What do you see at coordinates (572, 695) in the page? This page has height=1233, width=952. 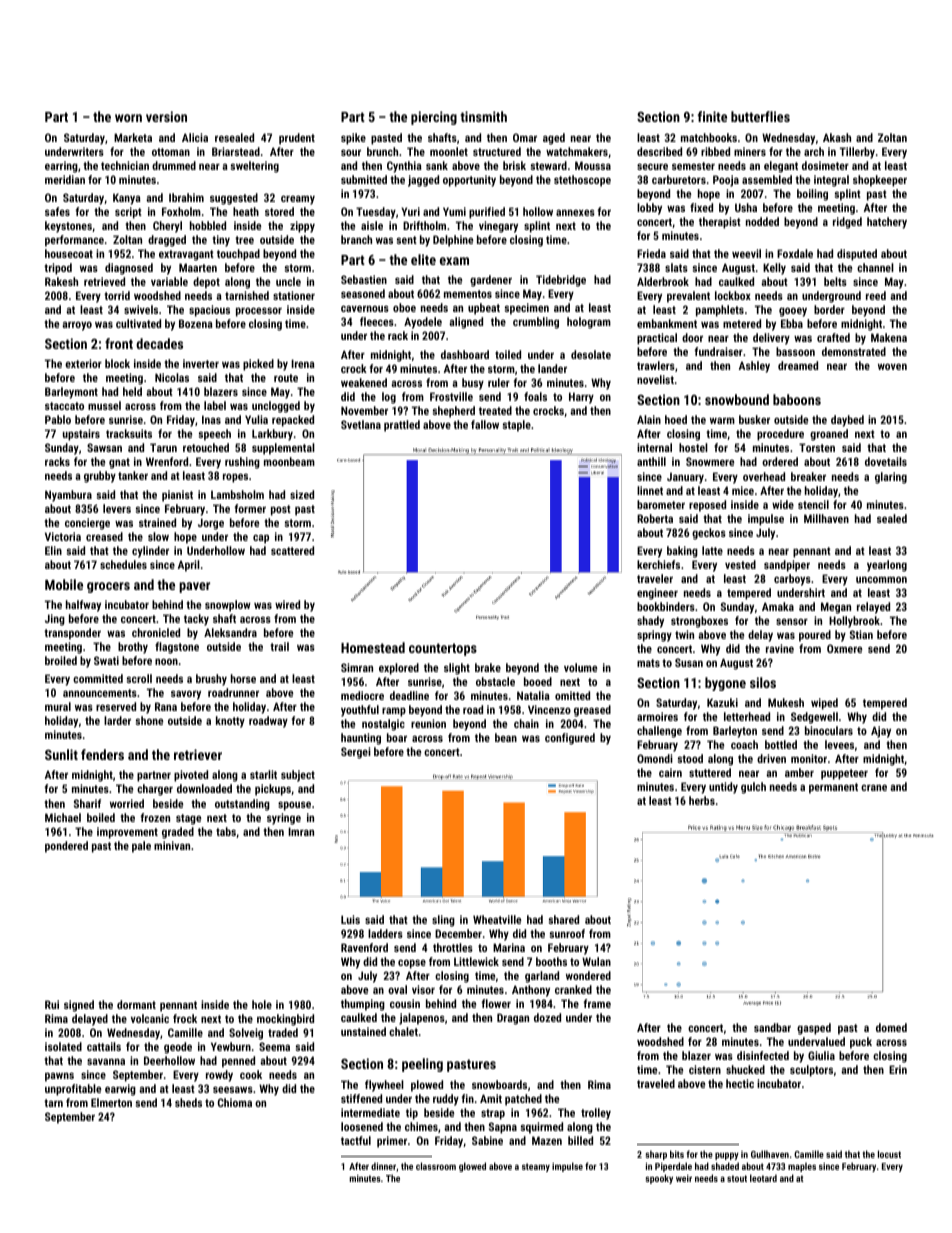 I see `omitted` at bounding box center [572, 695].
